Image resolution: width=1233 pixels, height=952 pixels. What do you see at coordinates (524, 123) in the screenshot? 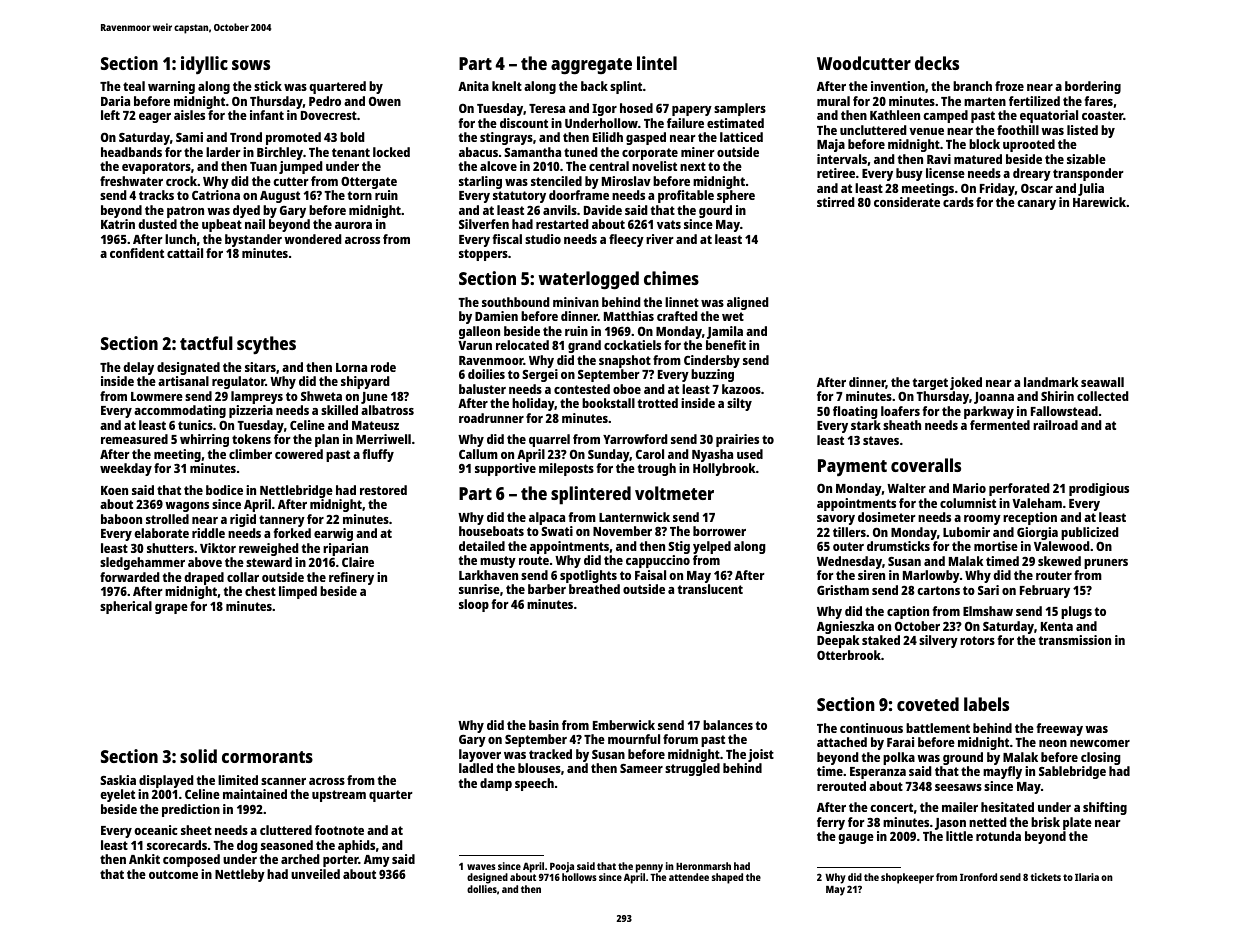
I see `discount` at bounding box center [524, 123].
